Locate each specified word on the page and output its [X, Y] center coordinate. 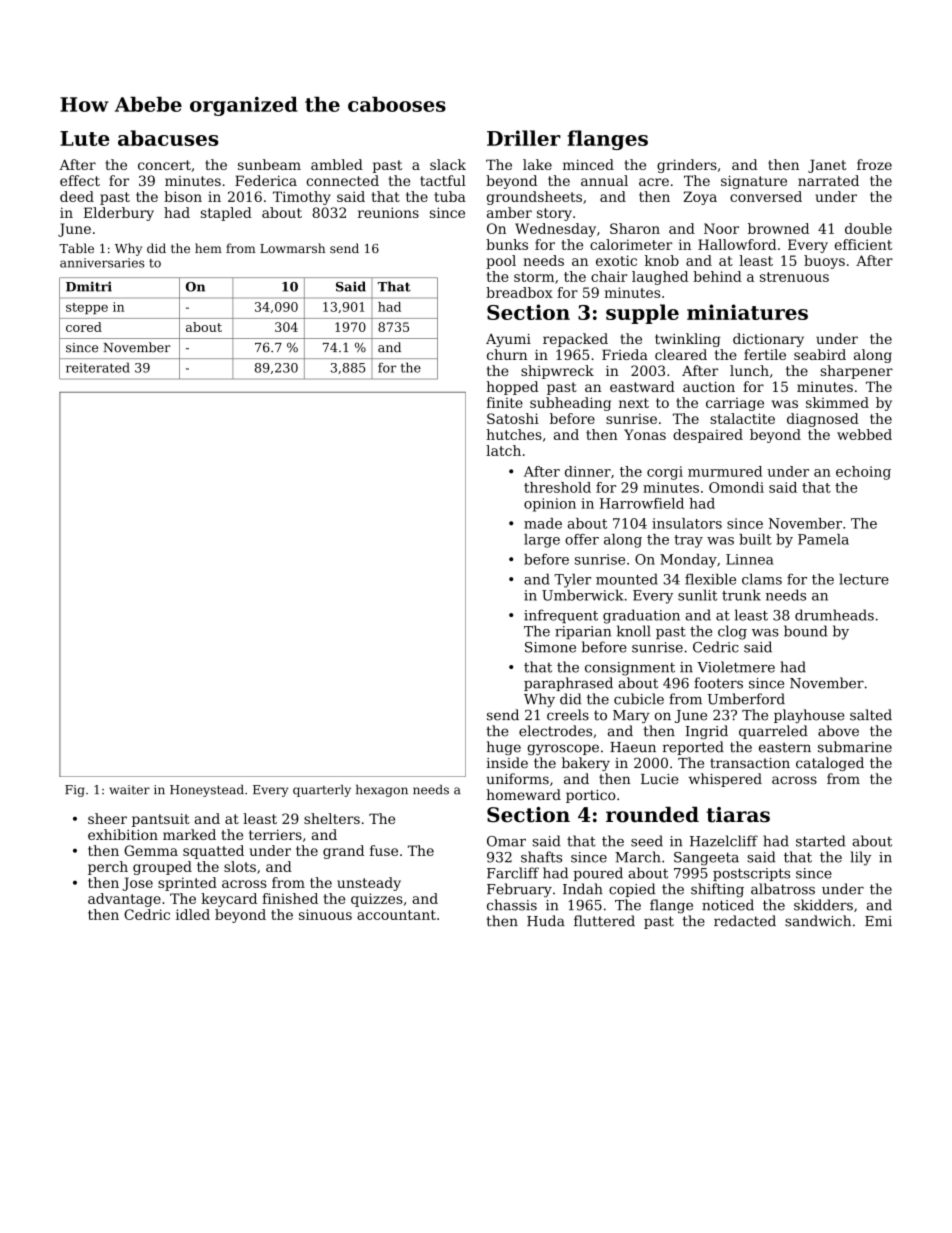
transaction [750, 763]
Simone [550, 647]
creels [568, 715]
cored [84, 327]
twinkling [687, 340]
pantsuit [161, 820]
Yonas [645, 434]
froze [874, 164]
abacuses [168, 138]
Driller [524, 138]
